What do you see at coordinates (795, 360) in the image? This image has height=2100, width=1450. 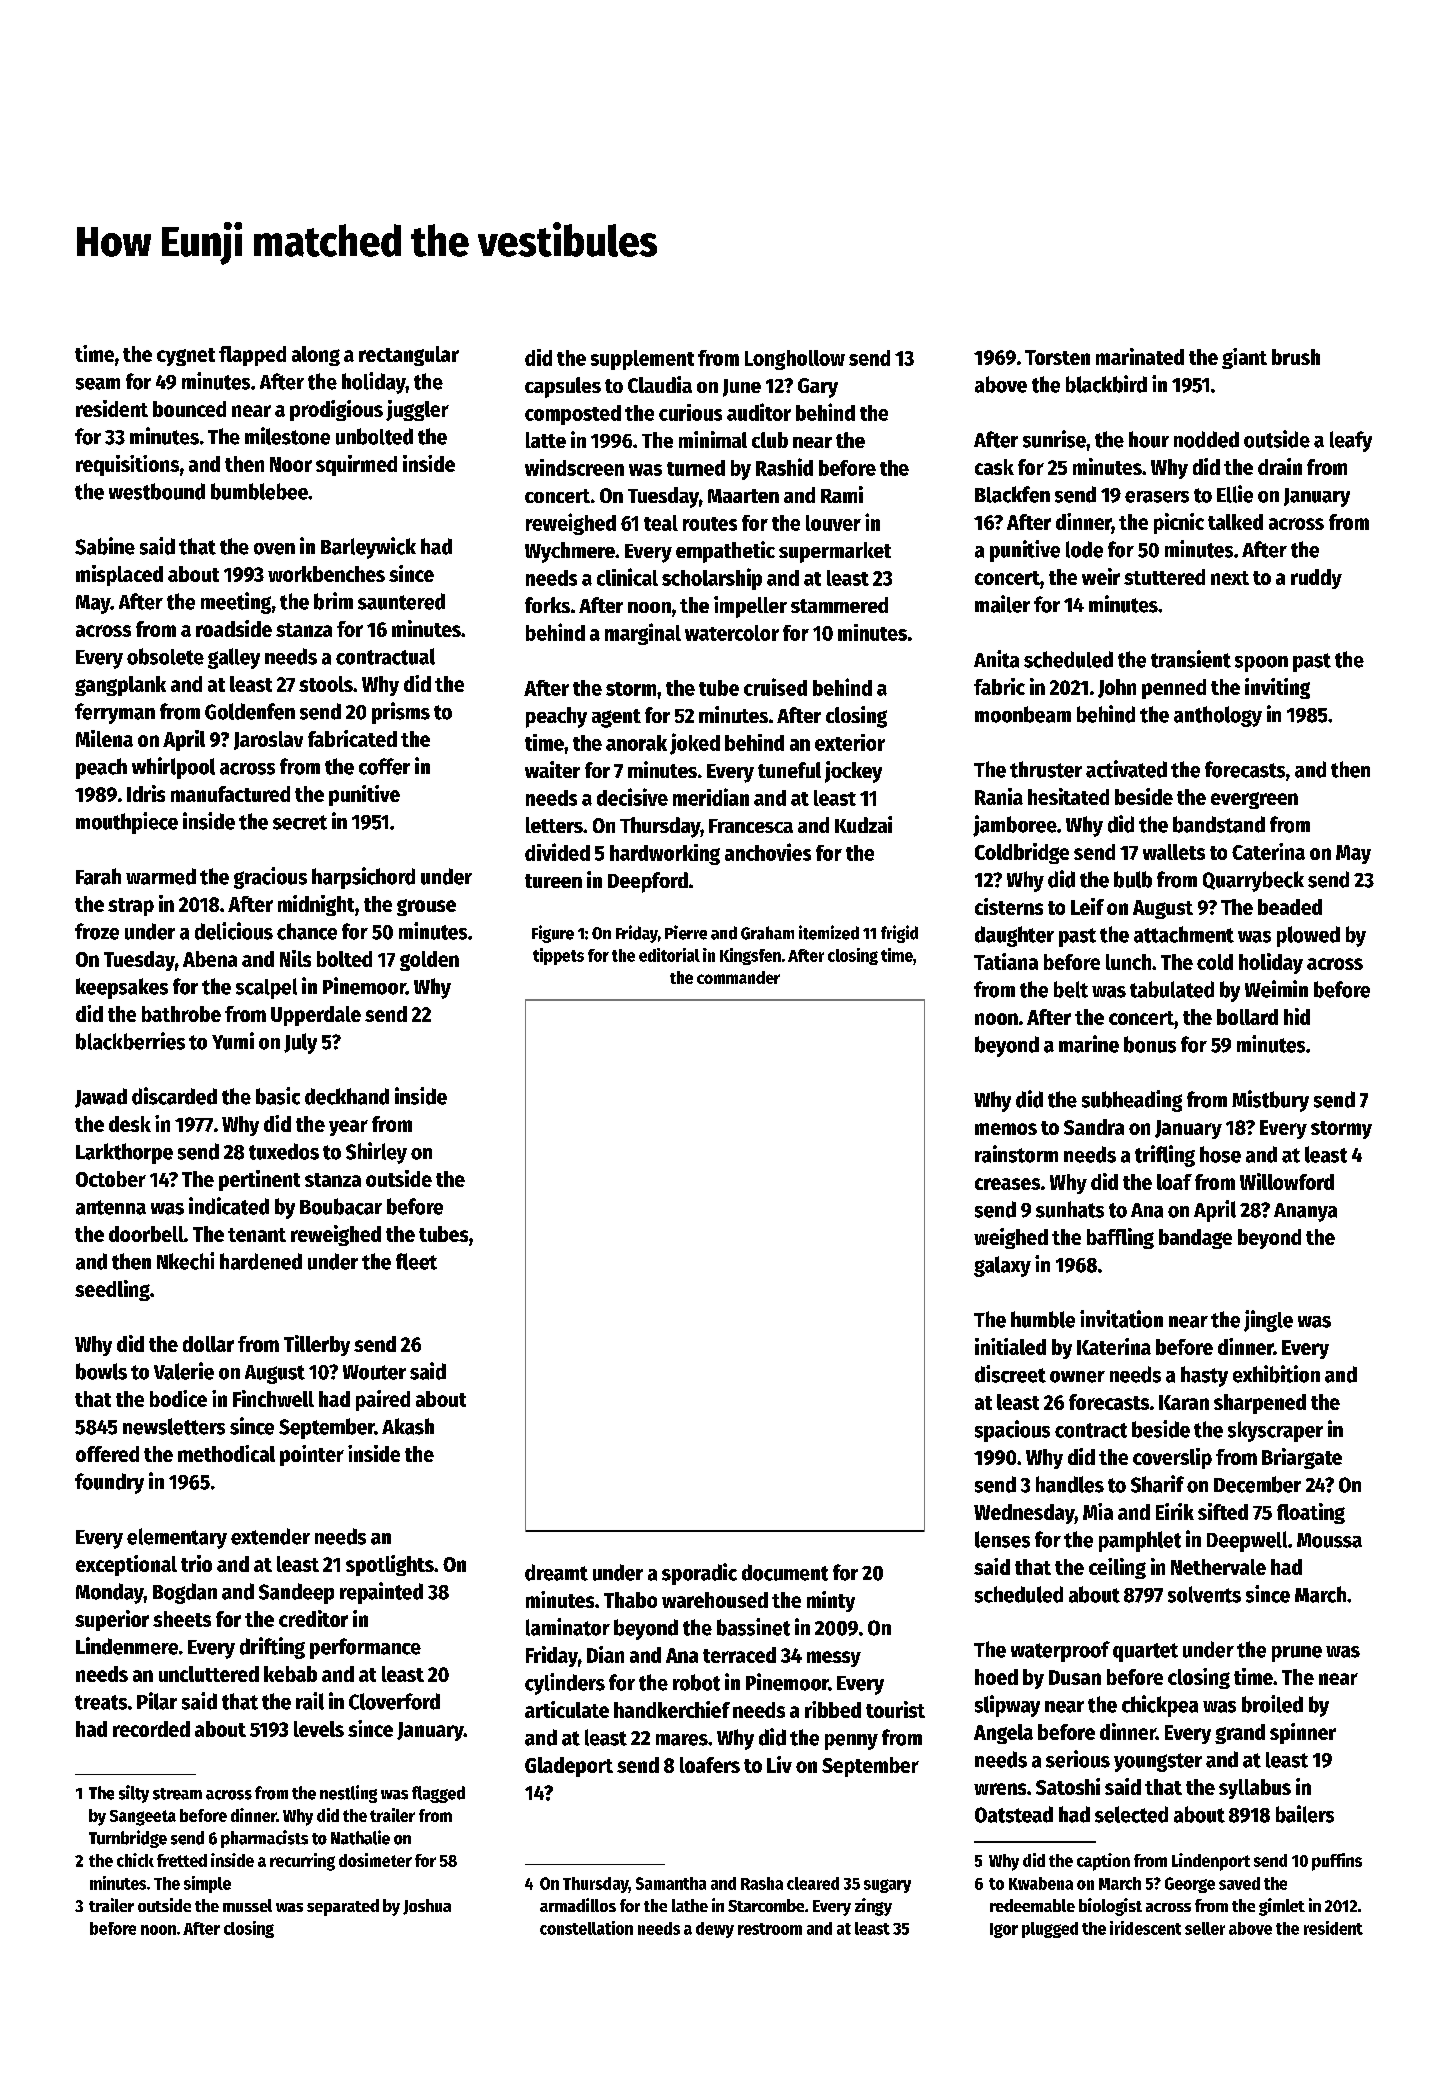 I see `Longhollow` at bounding box center [795, 360].
